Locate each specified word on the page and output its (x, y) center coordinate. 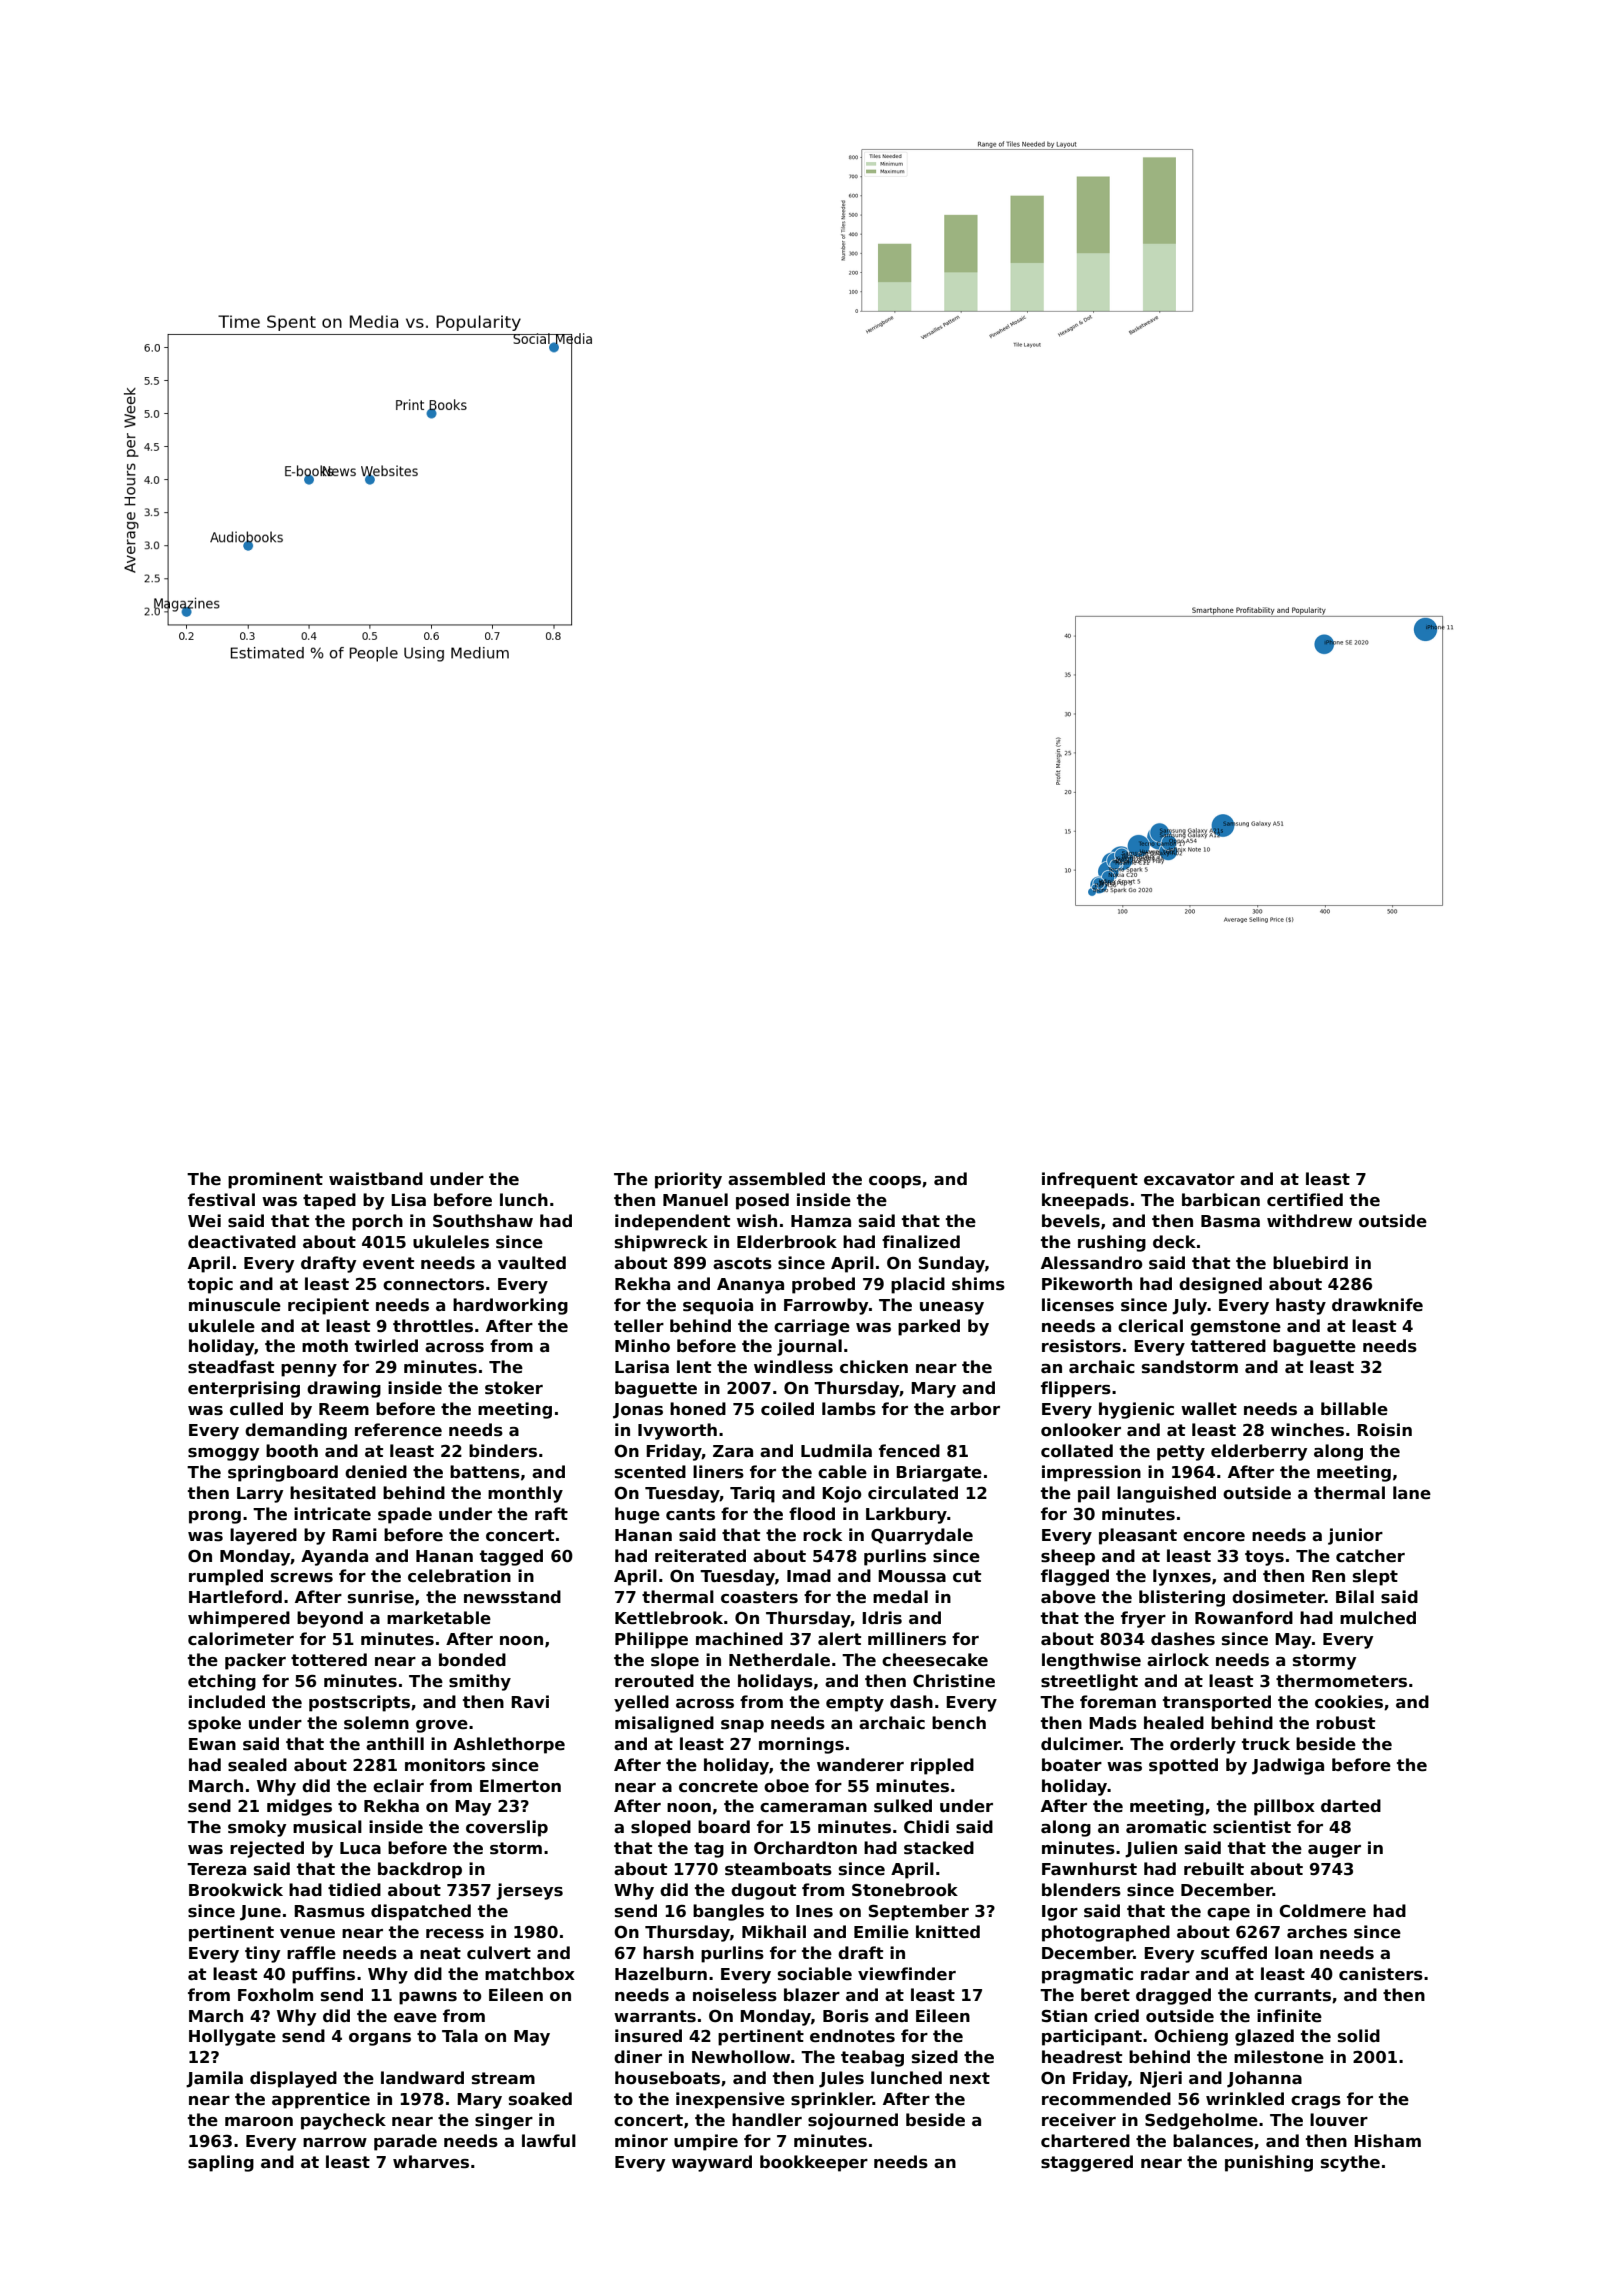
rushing (1112, 1243)
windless (793, 1367)
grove (442, 1726)
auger (1334, 1851)
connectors (433, 1284)
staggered (1087, 2163)
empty (855, 1704)
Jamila (214, 2079)
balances (1213, 2141)
